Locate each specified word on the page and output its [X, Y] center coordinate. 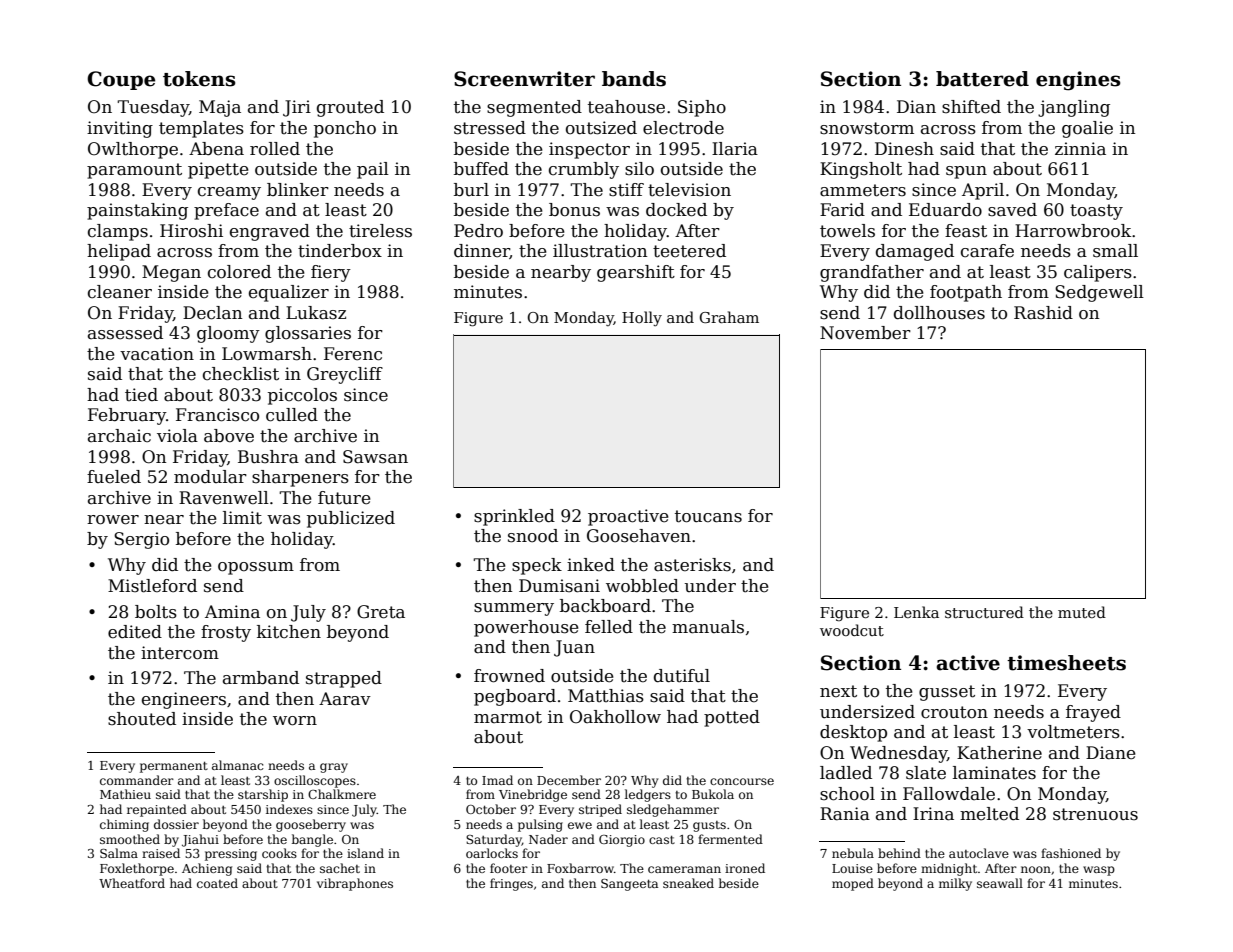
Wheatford [132, 883]
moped [853, 884]
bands [634, 79]
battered [982, 79]
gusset [947, 693]
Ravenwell [224, 498]
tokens [199, 79]
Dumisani [559, 586]
